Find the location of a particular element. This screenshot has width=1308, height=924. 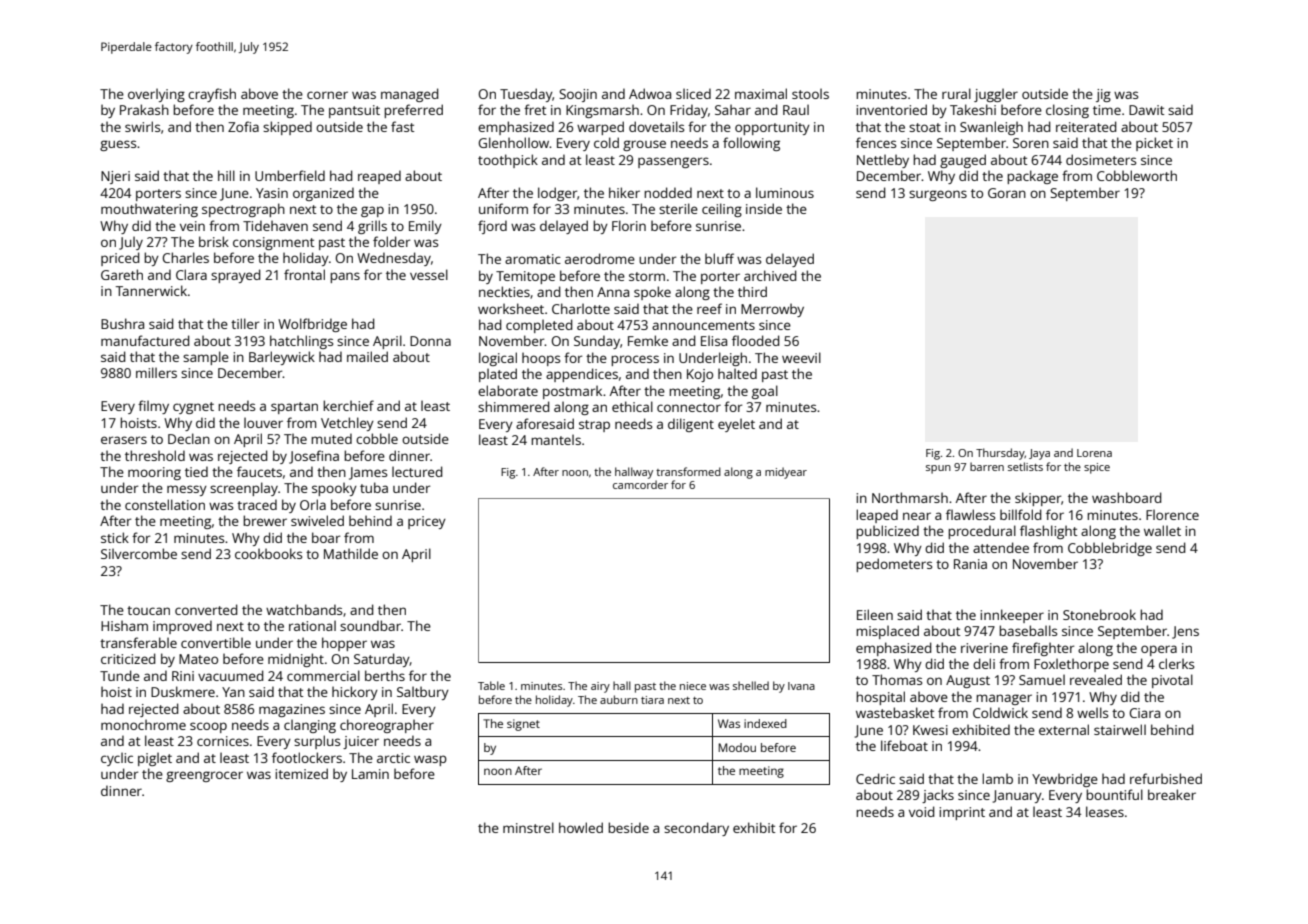

cookbooks is located at coordinates (268, 553).
